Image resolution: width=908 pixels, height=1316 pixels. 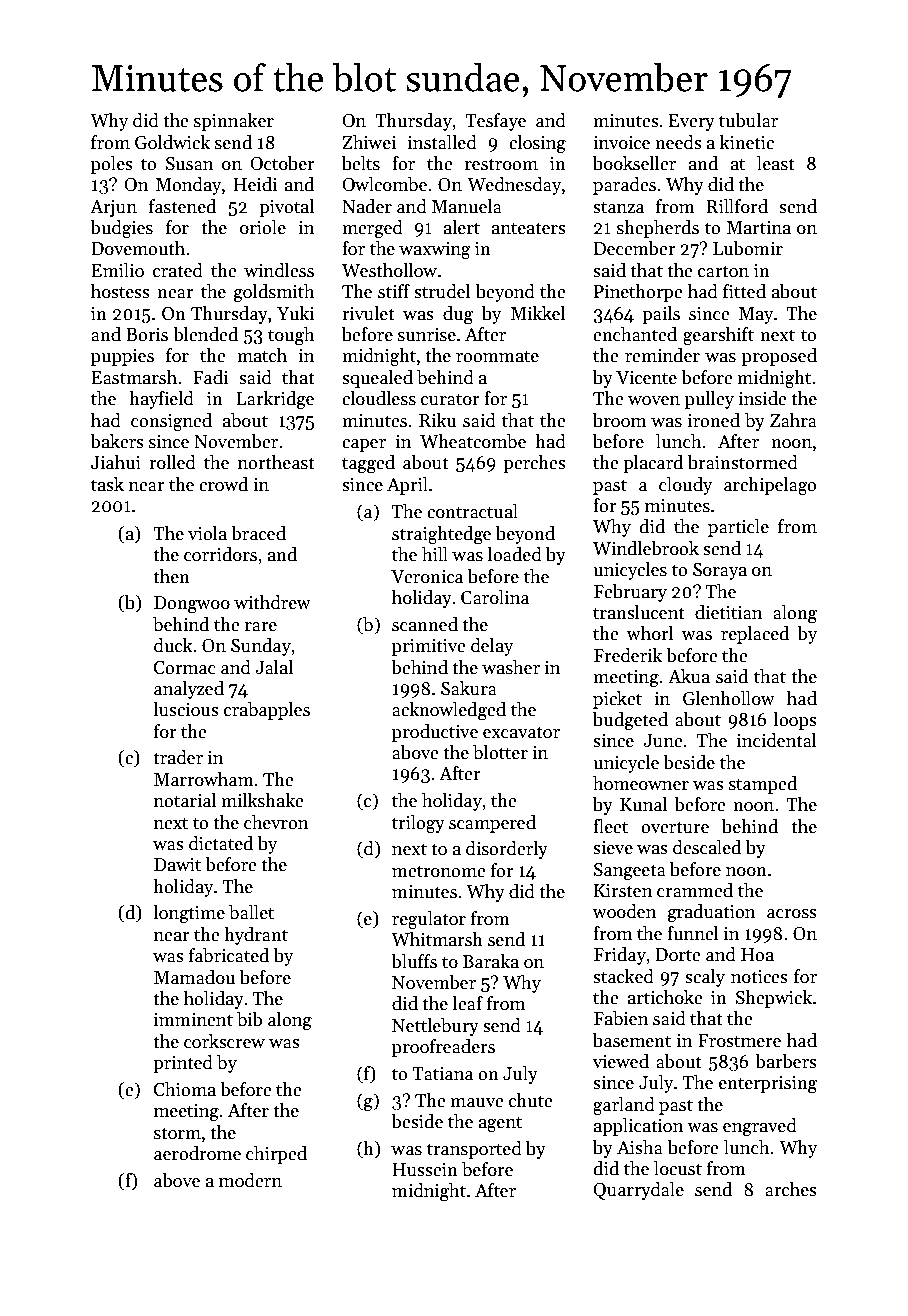 What do you see at coordinates (220, 554) in the screenshot?
I see `corridors` at bounding box center [220, 554].
